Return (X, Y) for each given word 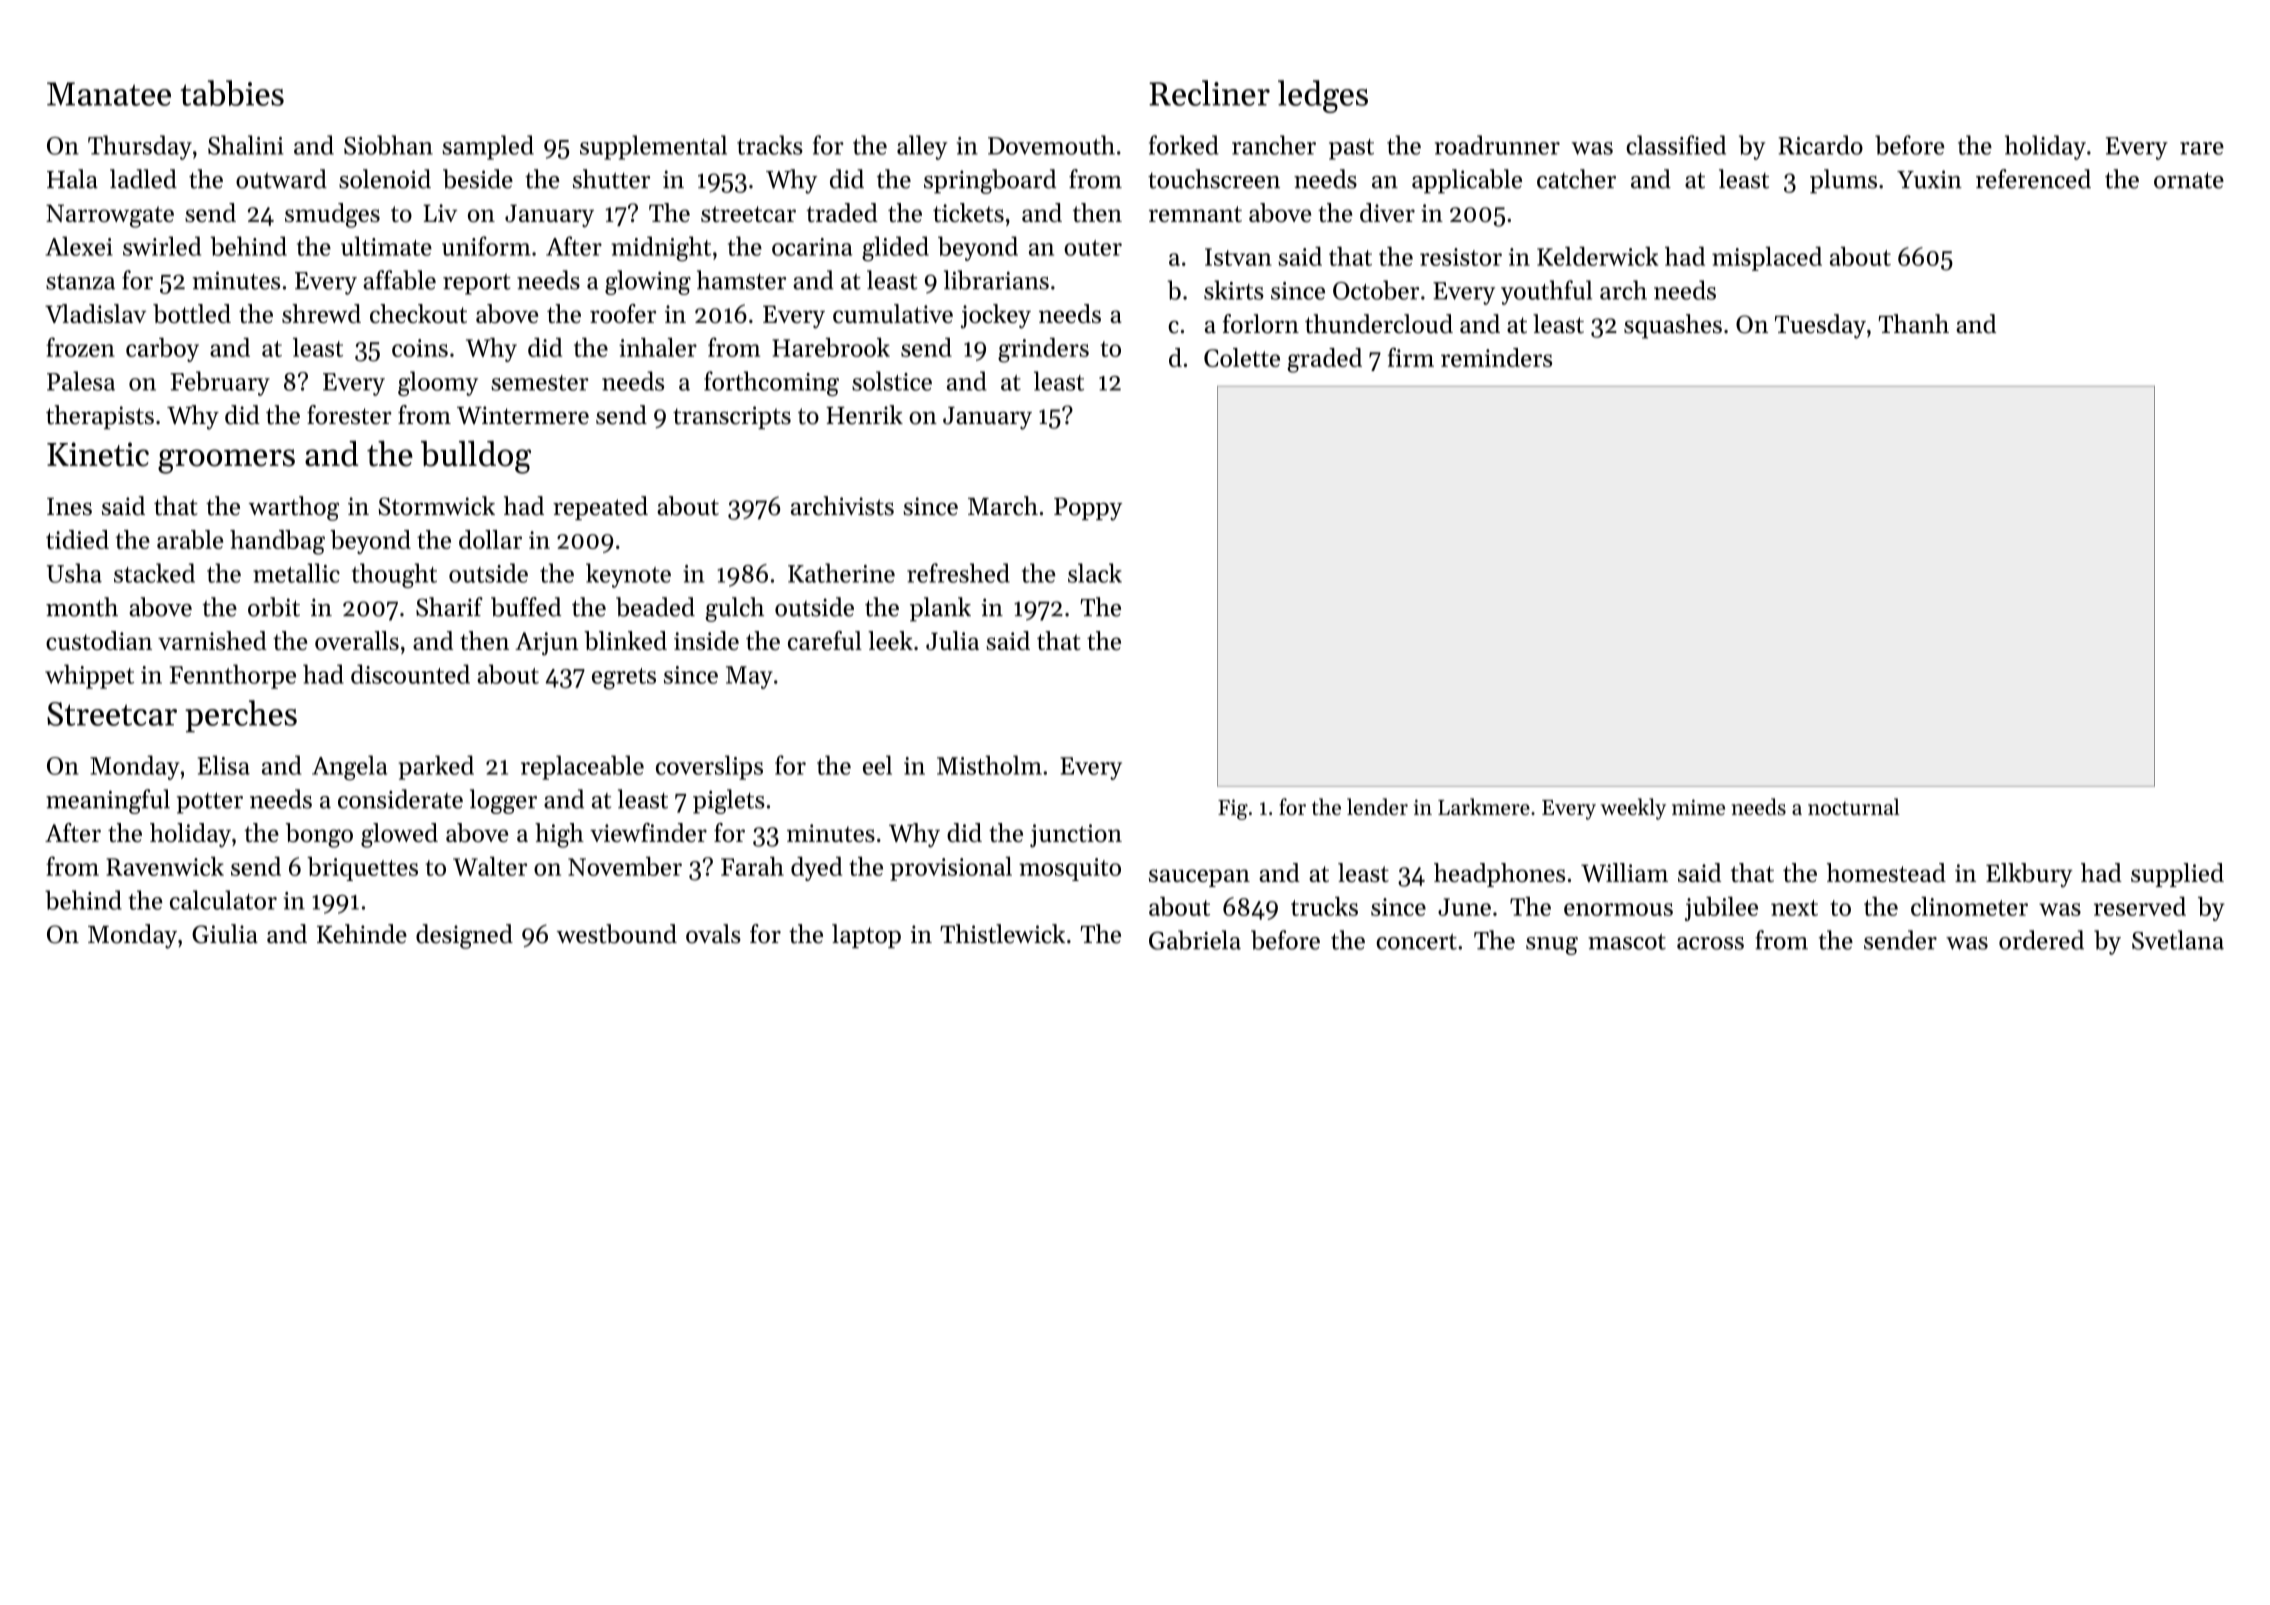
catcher (1576, 179)
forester (349, 415)
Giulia (225, 934)
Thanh (1914, 323)
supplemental (653, 147)
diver (1387, 212)
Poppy (1088, 509)
